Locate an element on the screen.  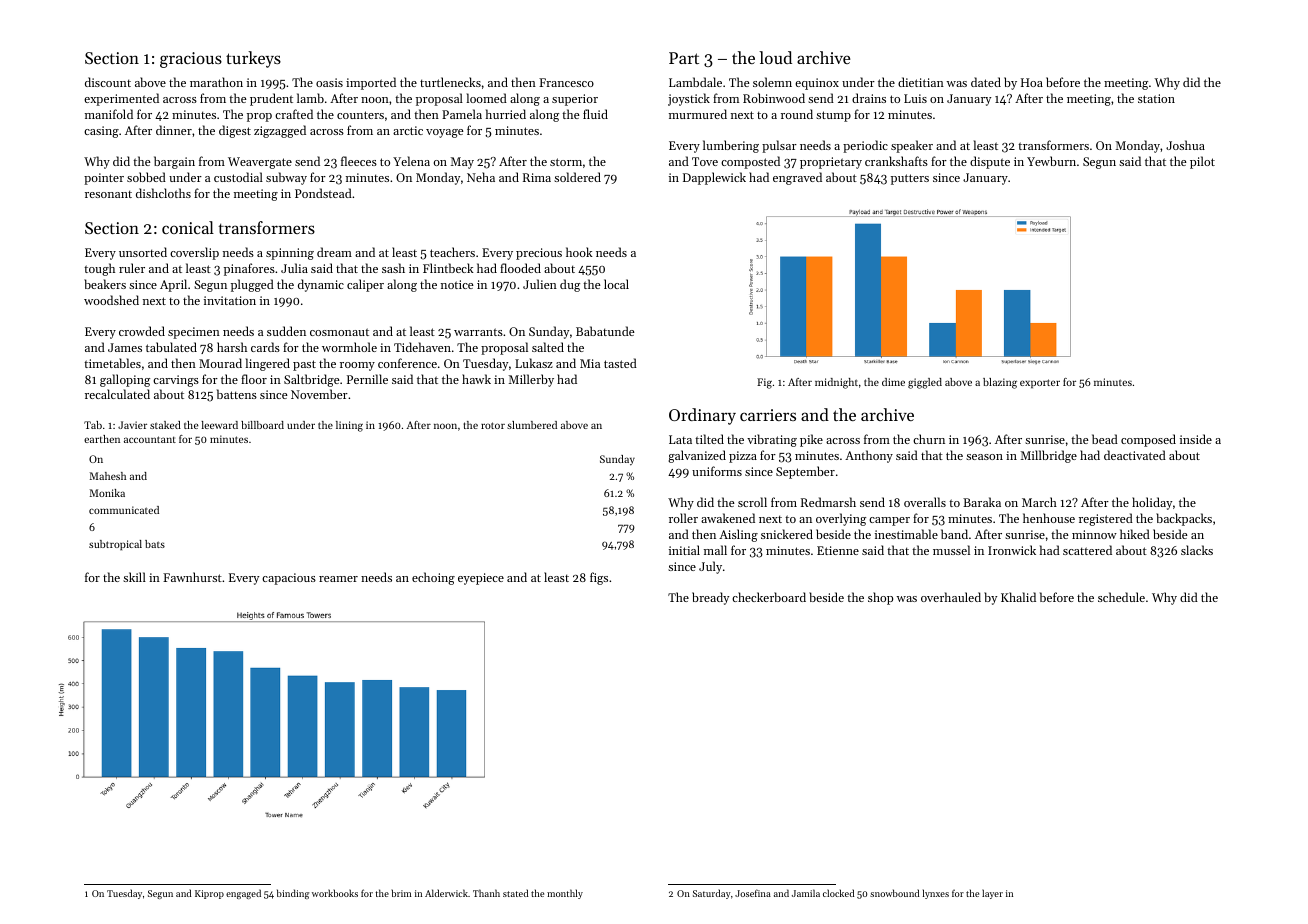
brim is located at coordinates (401, 893).
